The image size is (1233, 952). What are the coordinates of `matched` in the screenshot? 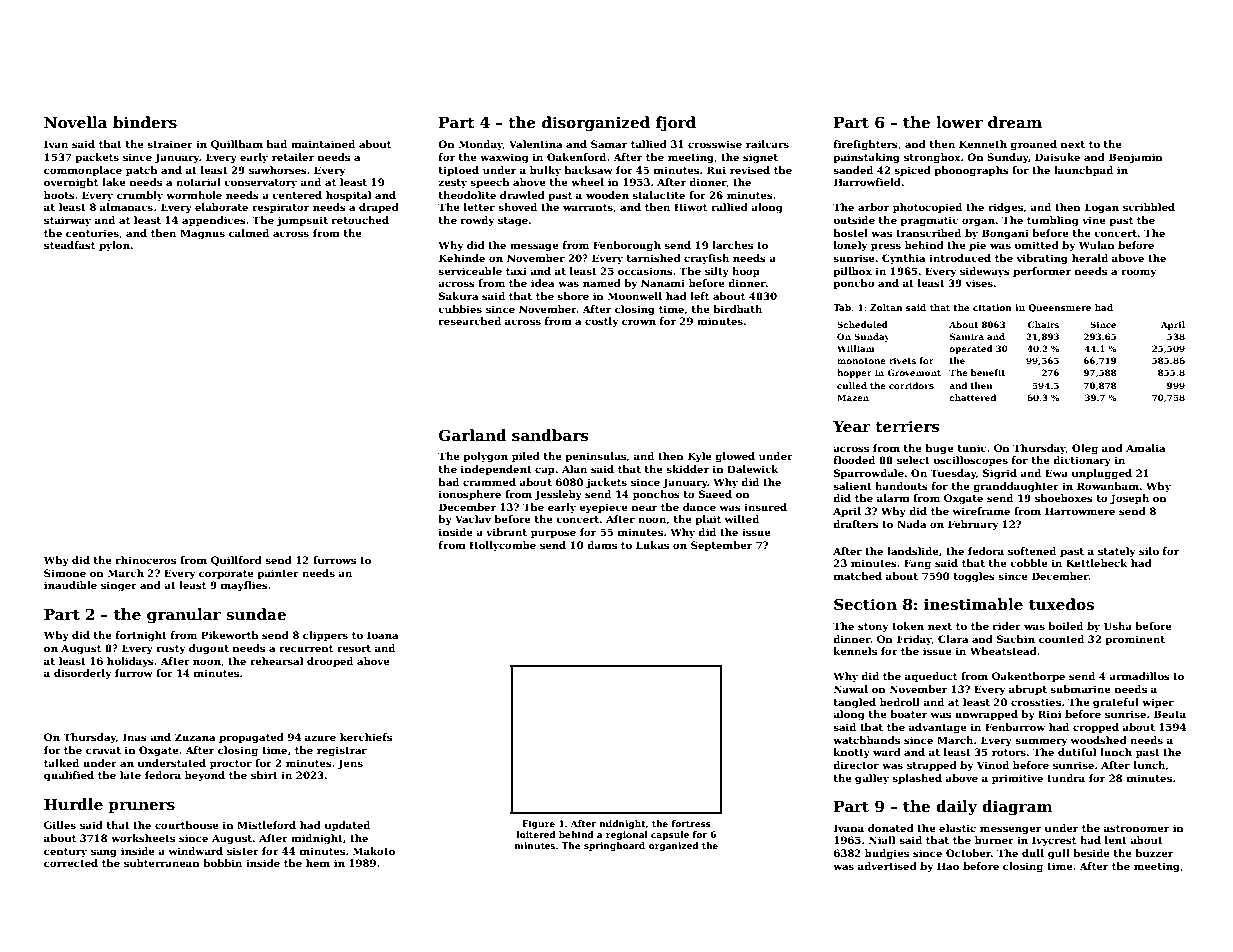 It's located at (858, 576).
